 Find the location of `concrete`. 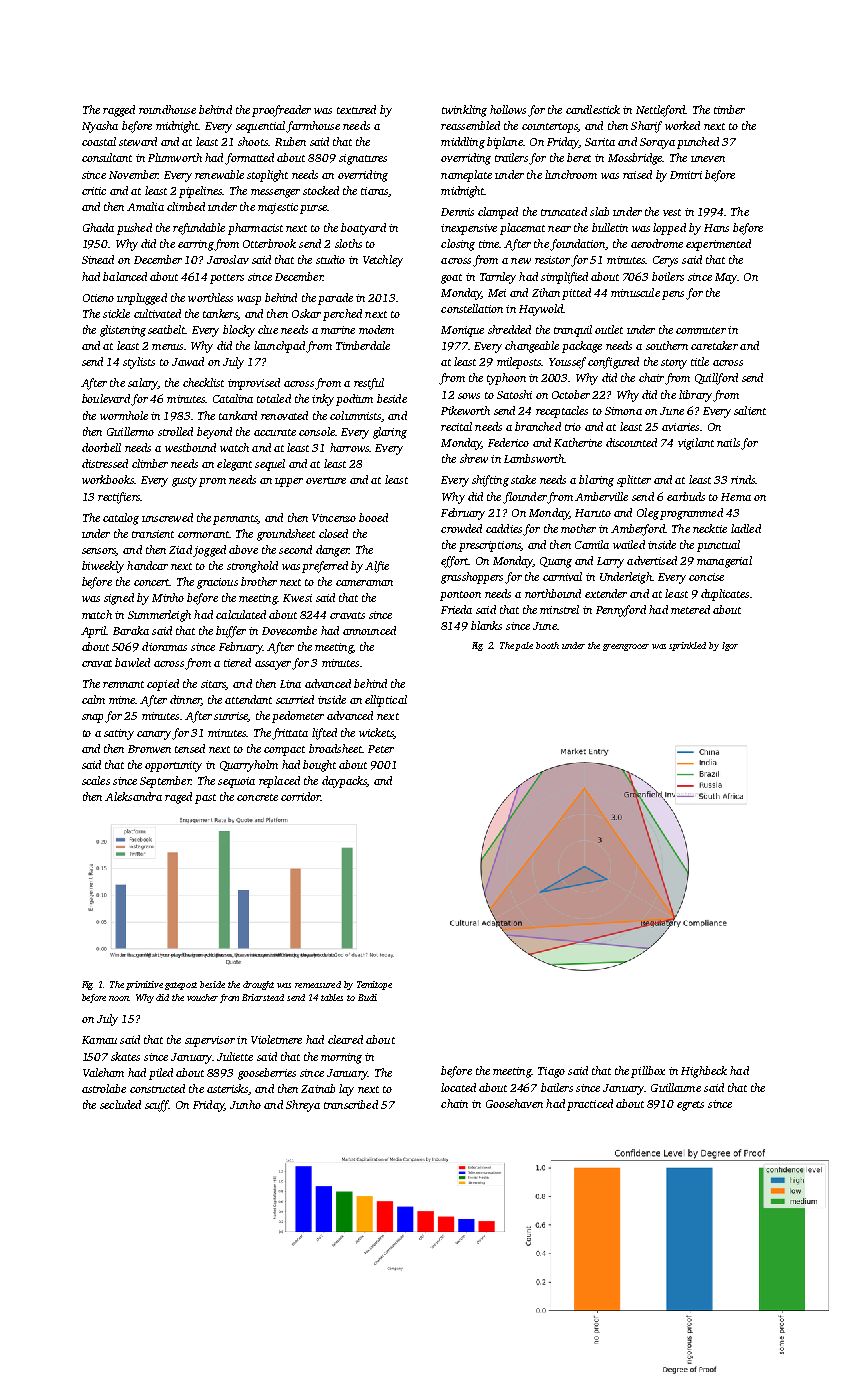

concrete is located at coordinates (257, 797).
